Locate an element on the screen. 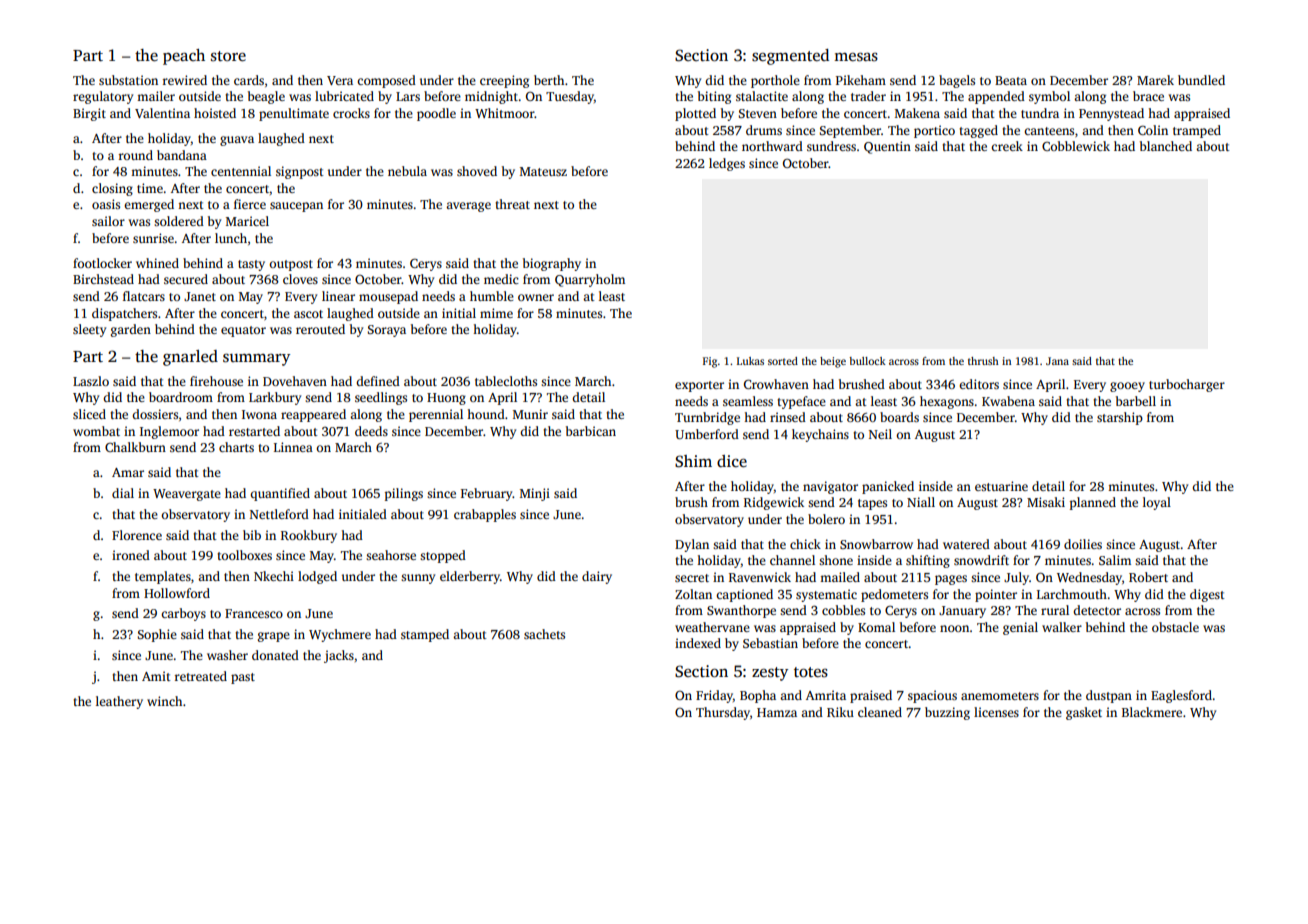 This screenshot has height=924, width=1308. deeds is located at coordinates (371, 431).
